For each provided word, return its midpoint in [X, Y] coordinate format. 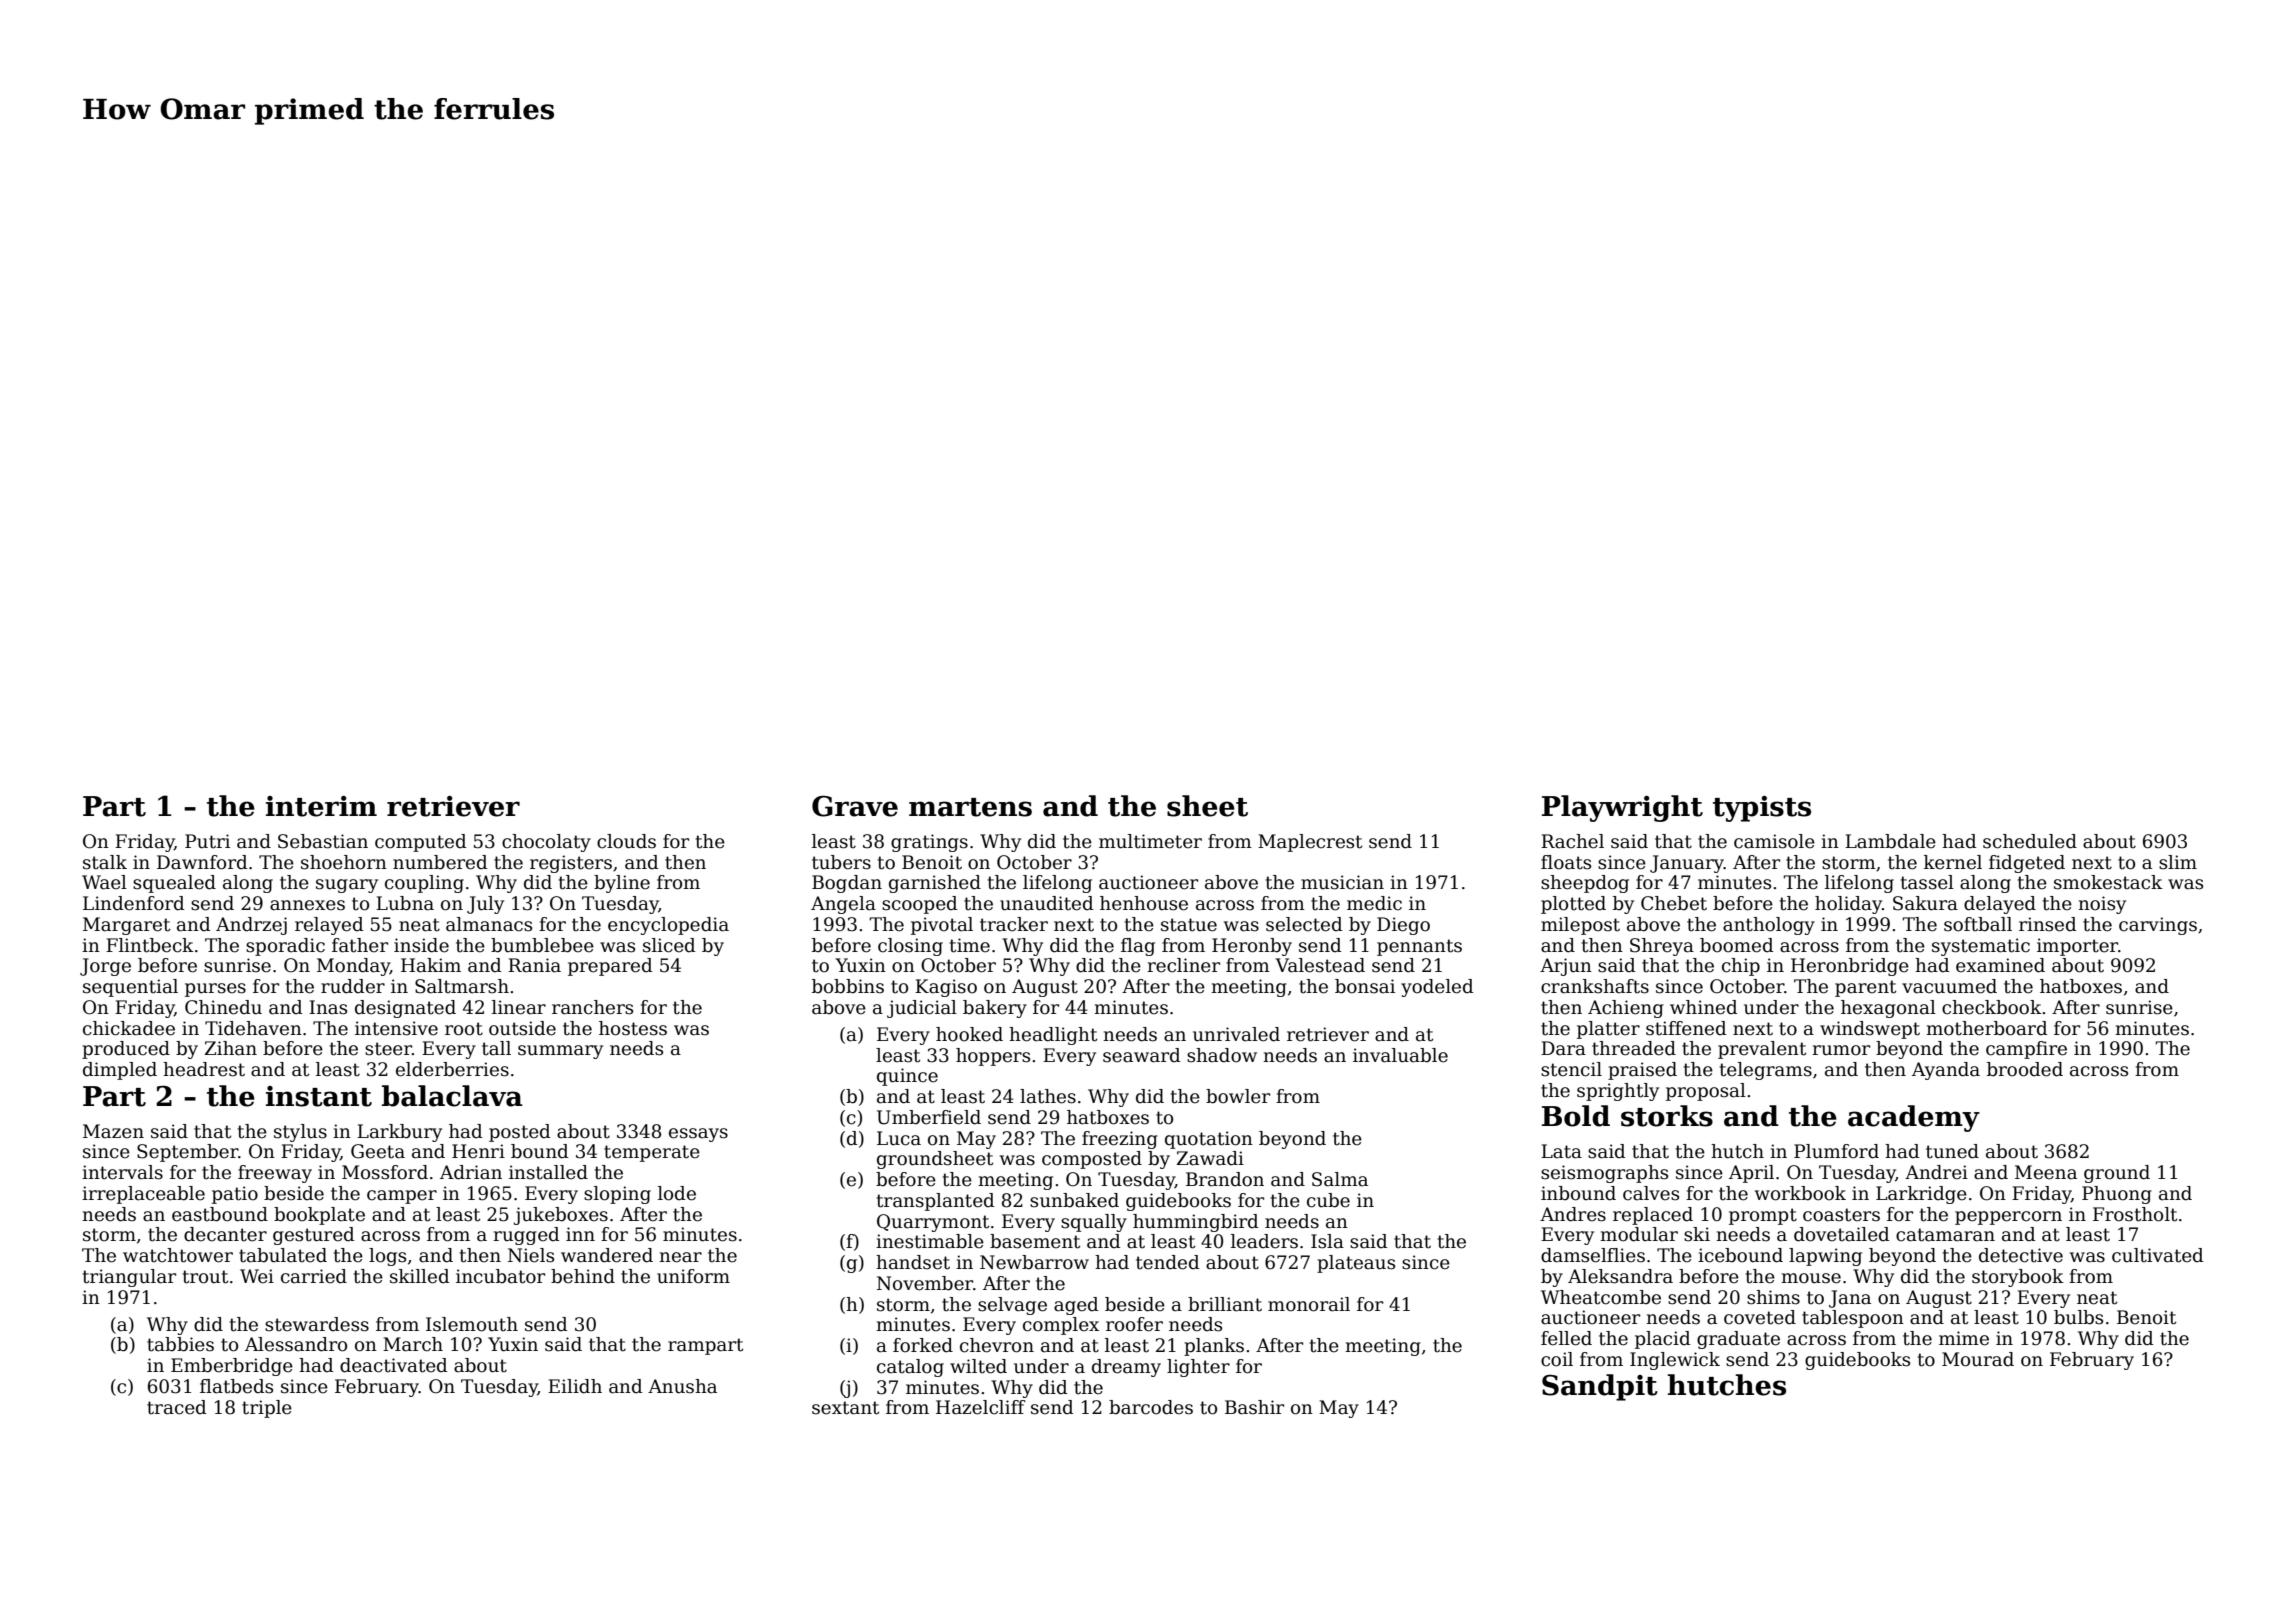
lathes [1048, 1096]
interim [321, 806]
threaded [1634, 1048]
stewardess [317, 1324]
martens [970, 807]
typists [1762, 809]
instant [319, 1096]
